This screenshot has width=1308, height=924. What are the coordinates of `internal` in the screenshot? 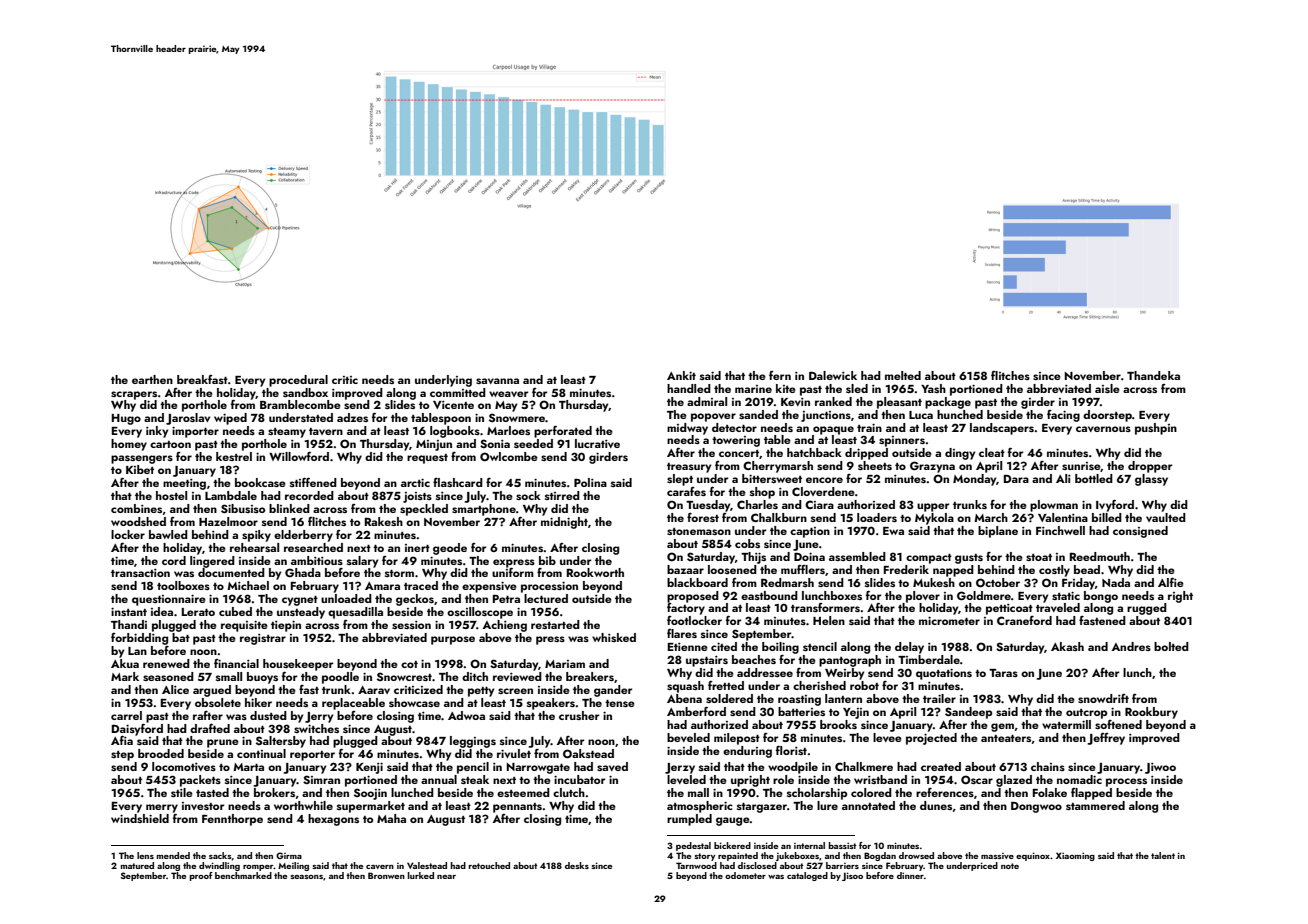 It's located at (809, 845).
